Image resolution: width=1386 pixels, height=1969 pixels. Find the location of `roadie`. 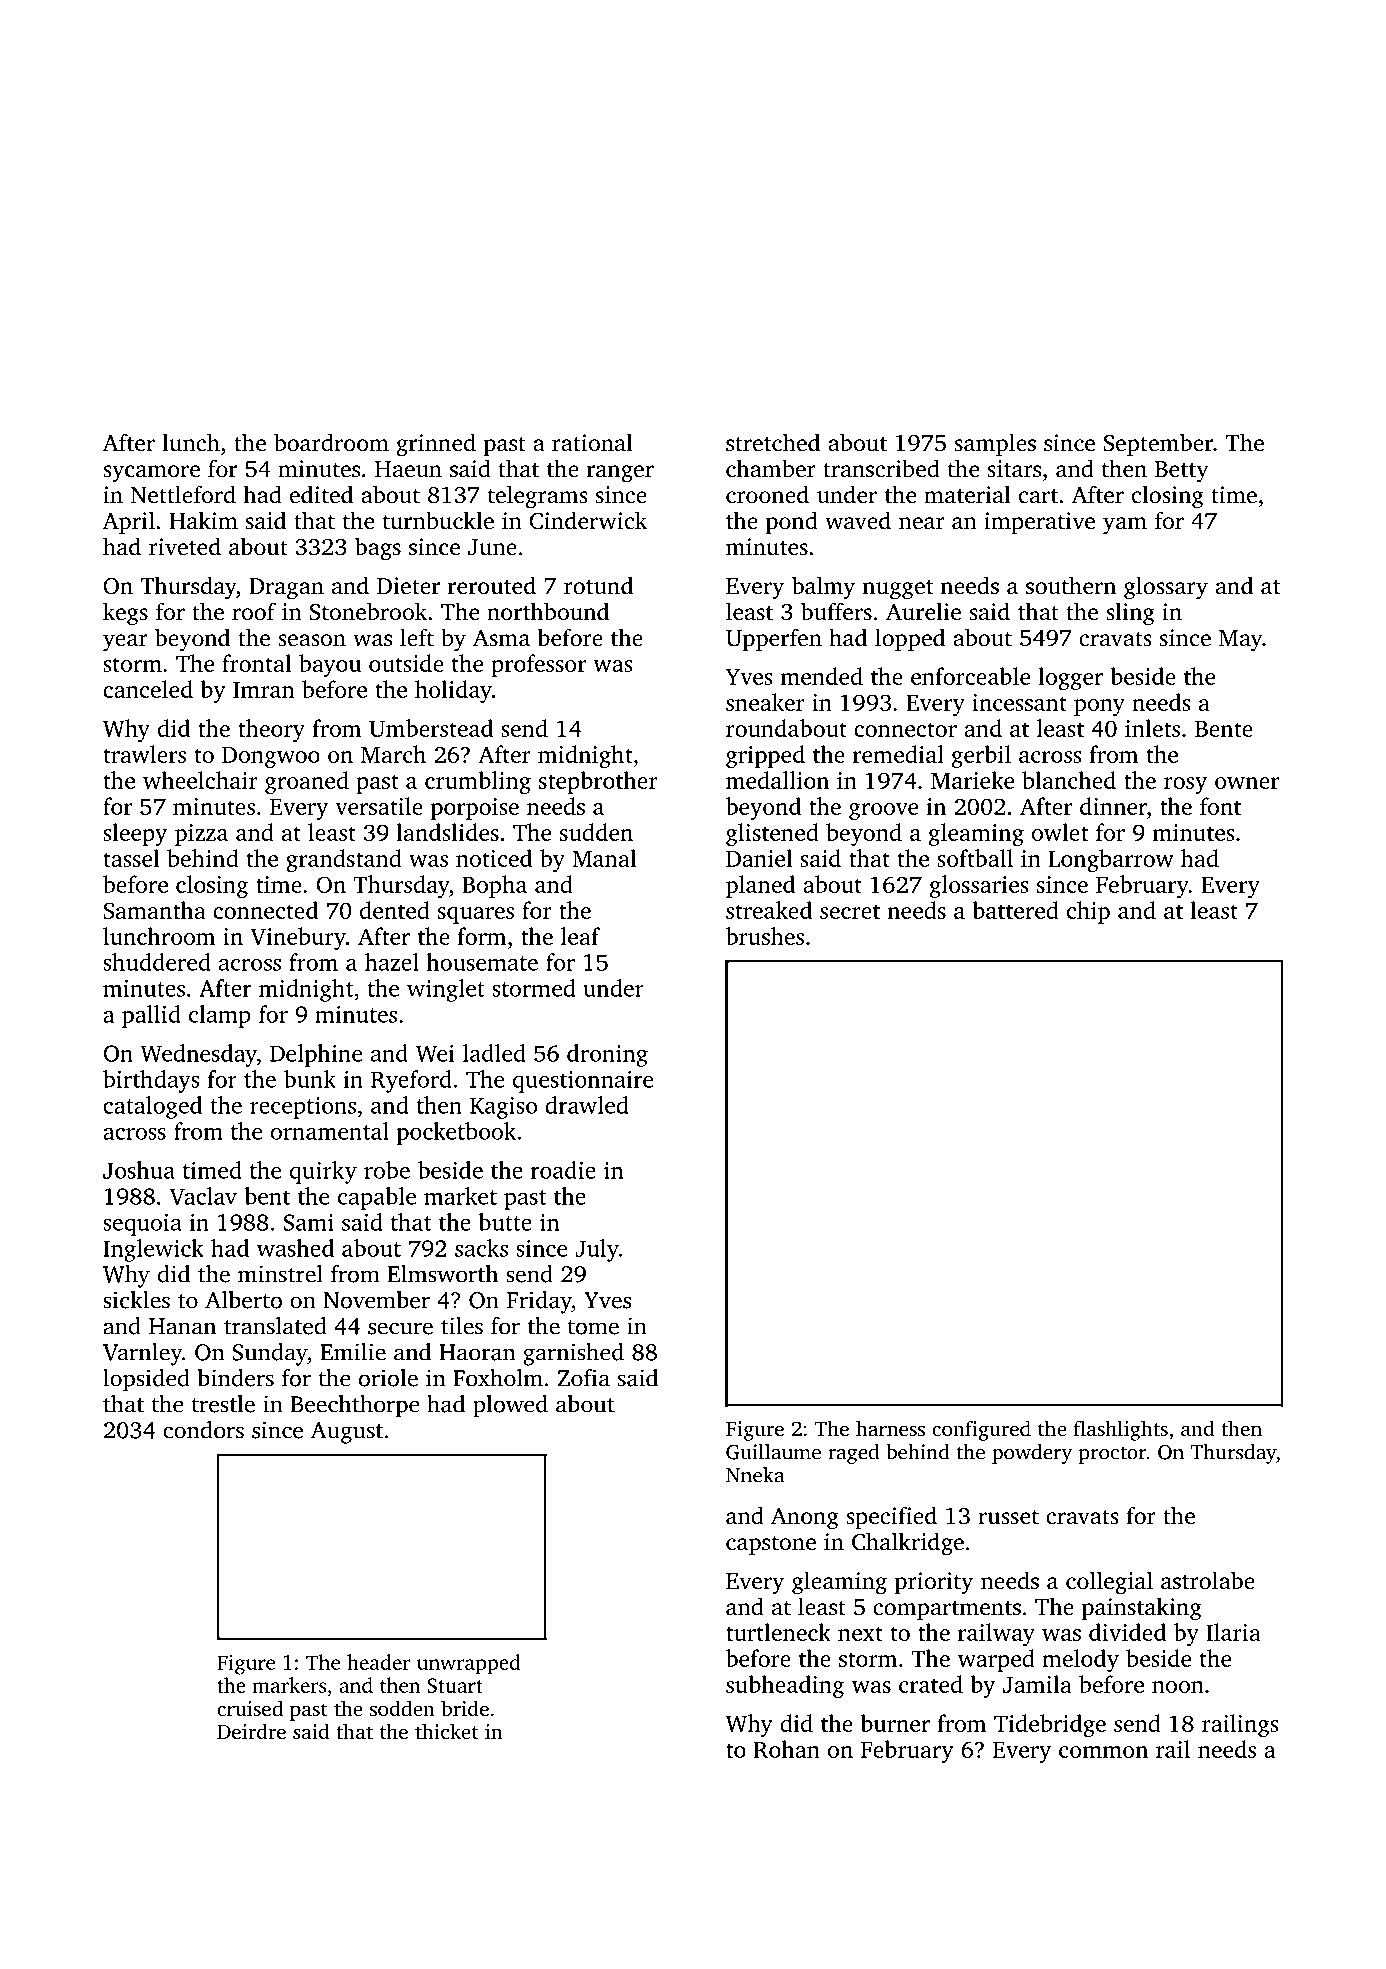

roadie is located at coordinates (563, 1170).
